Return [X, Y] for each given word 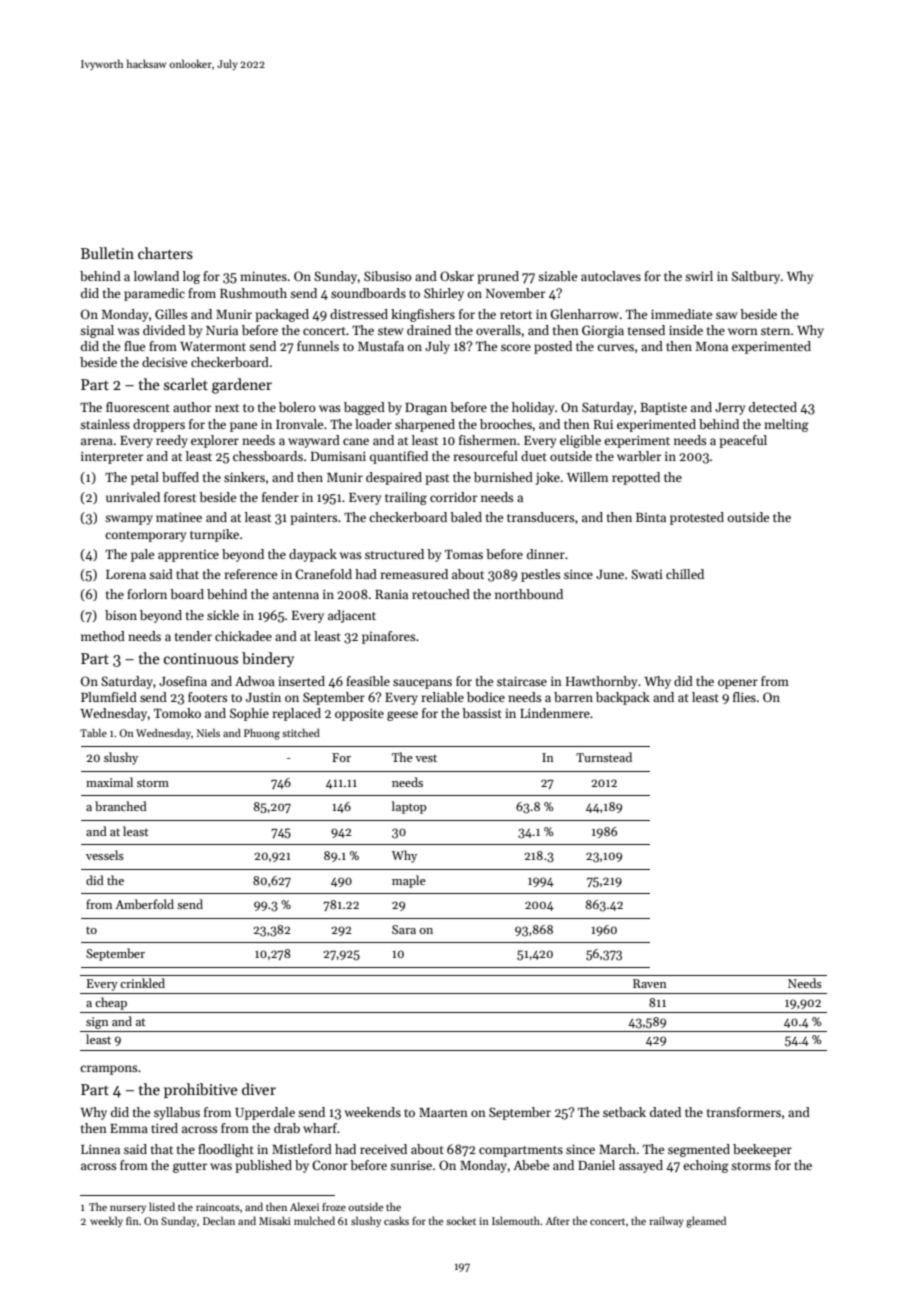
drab [287, 1128]
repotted [636, 478]
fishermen [488, 440]
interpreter [112, 457]
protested [697, 518]
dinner [546, 554]
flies [744, 697]
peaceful [743, 441]
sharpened [425, 425]
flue [134, 346]
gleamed [706, 1222]
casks [396, 1220]
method [103, 636]
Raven [650, 983]
